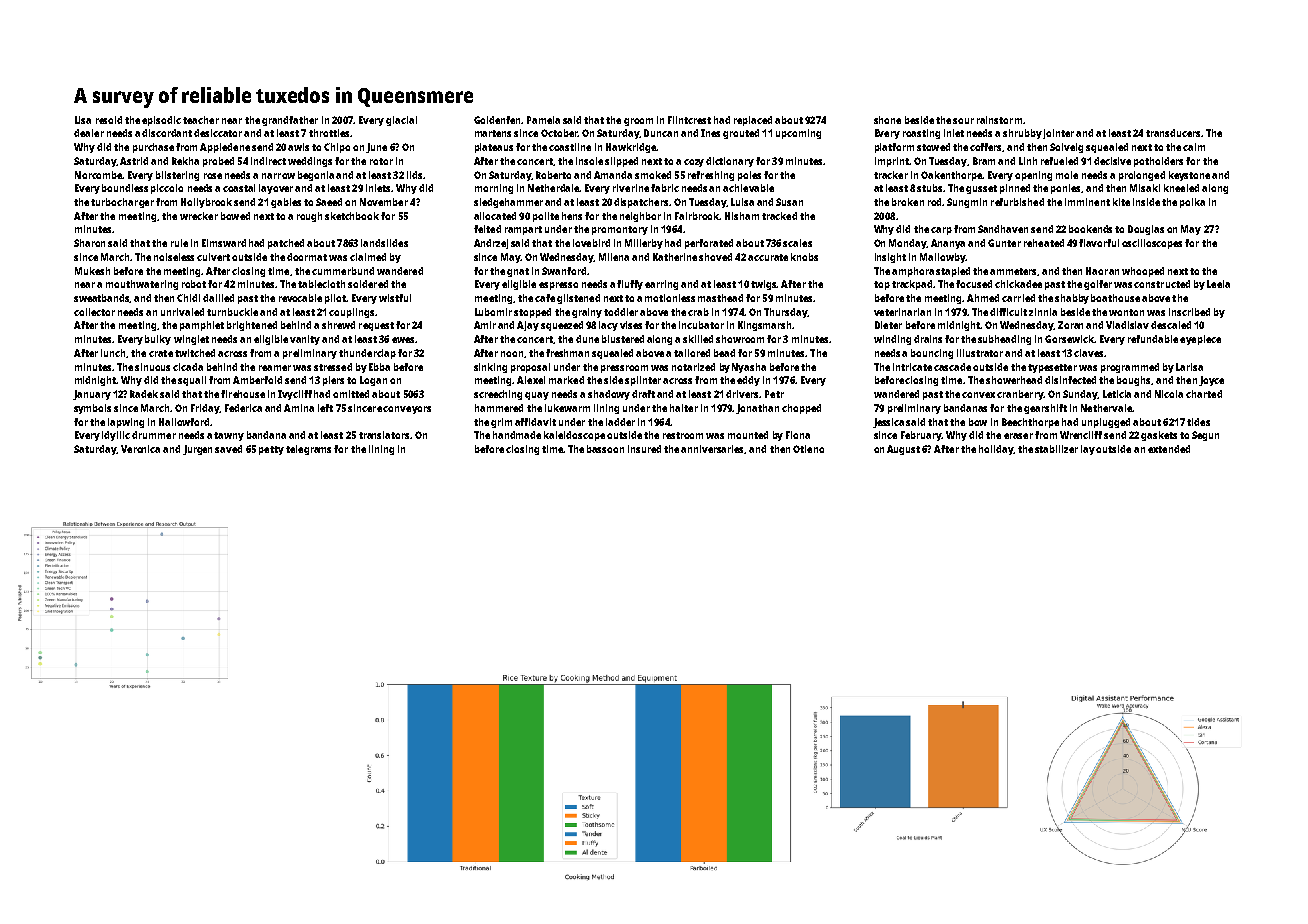 Image resolution: width=1308 pixels, height=924 pixels. Describe the element at coordinates (543, 120) in the screenshot. I see `Pamela` at that location.
